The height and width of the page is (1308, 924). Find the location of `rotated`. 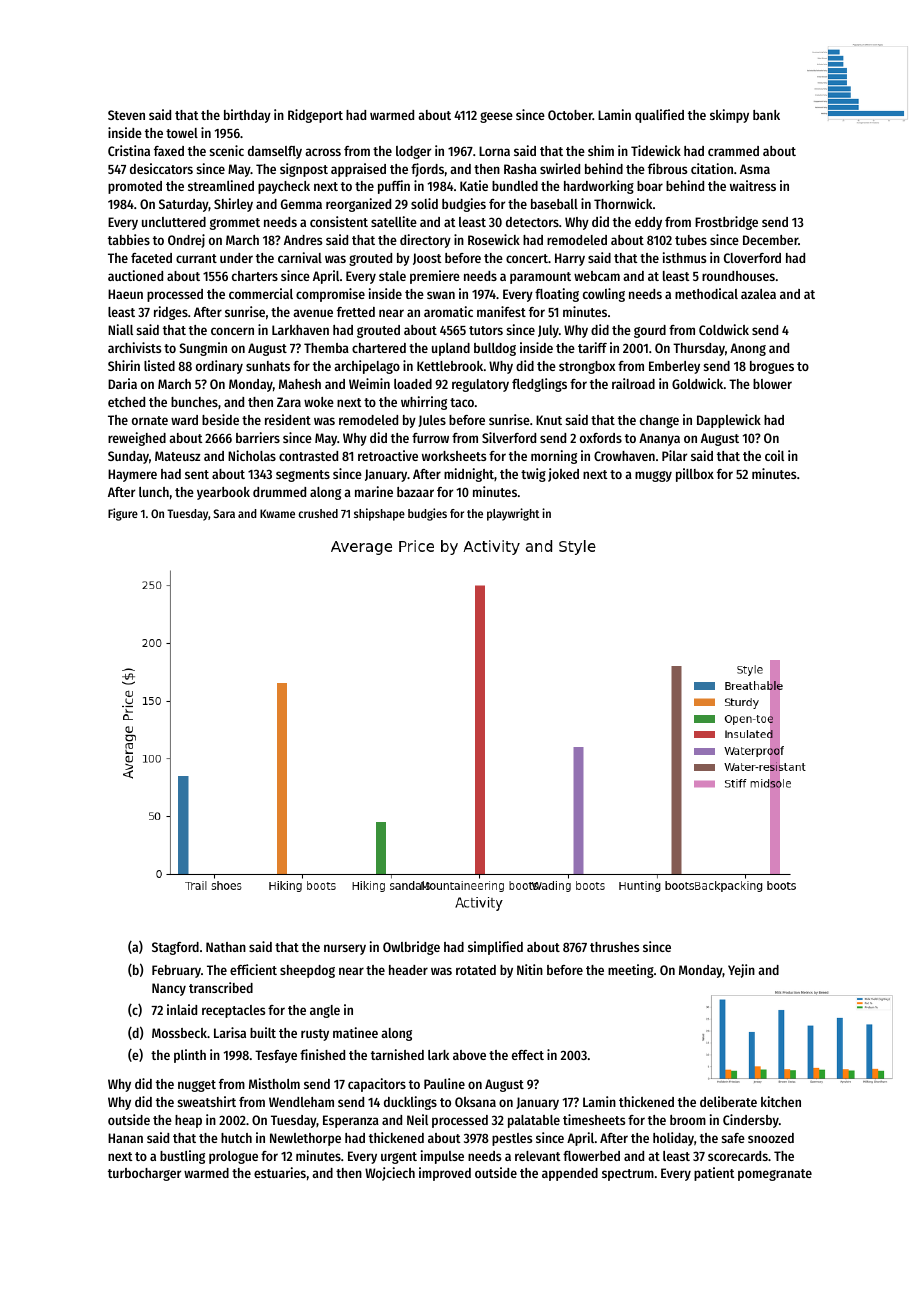

rotated is located at coordinates (476, 970).
